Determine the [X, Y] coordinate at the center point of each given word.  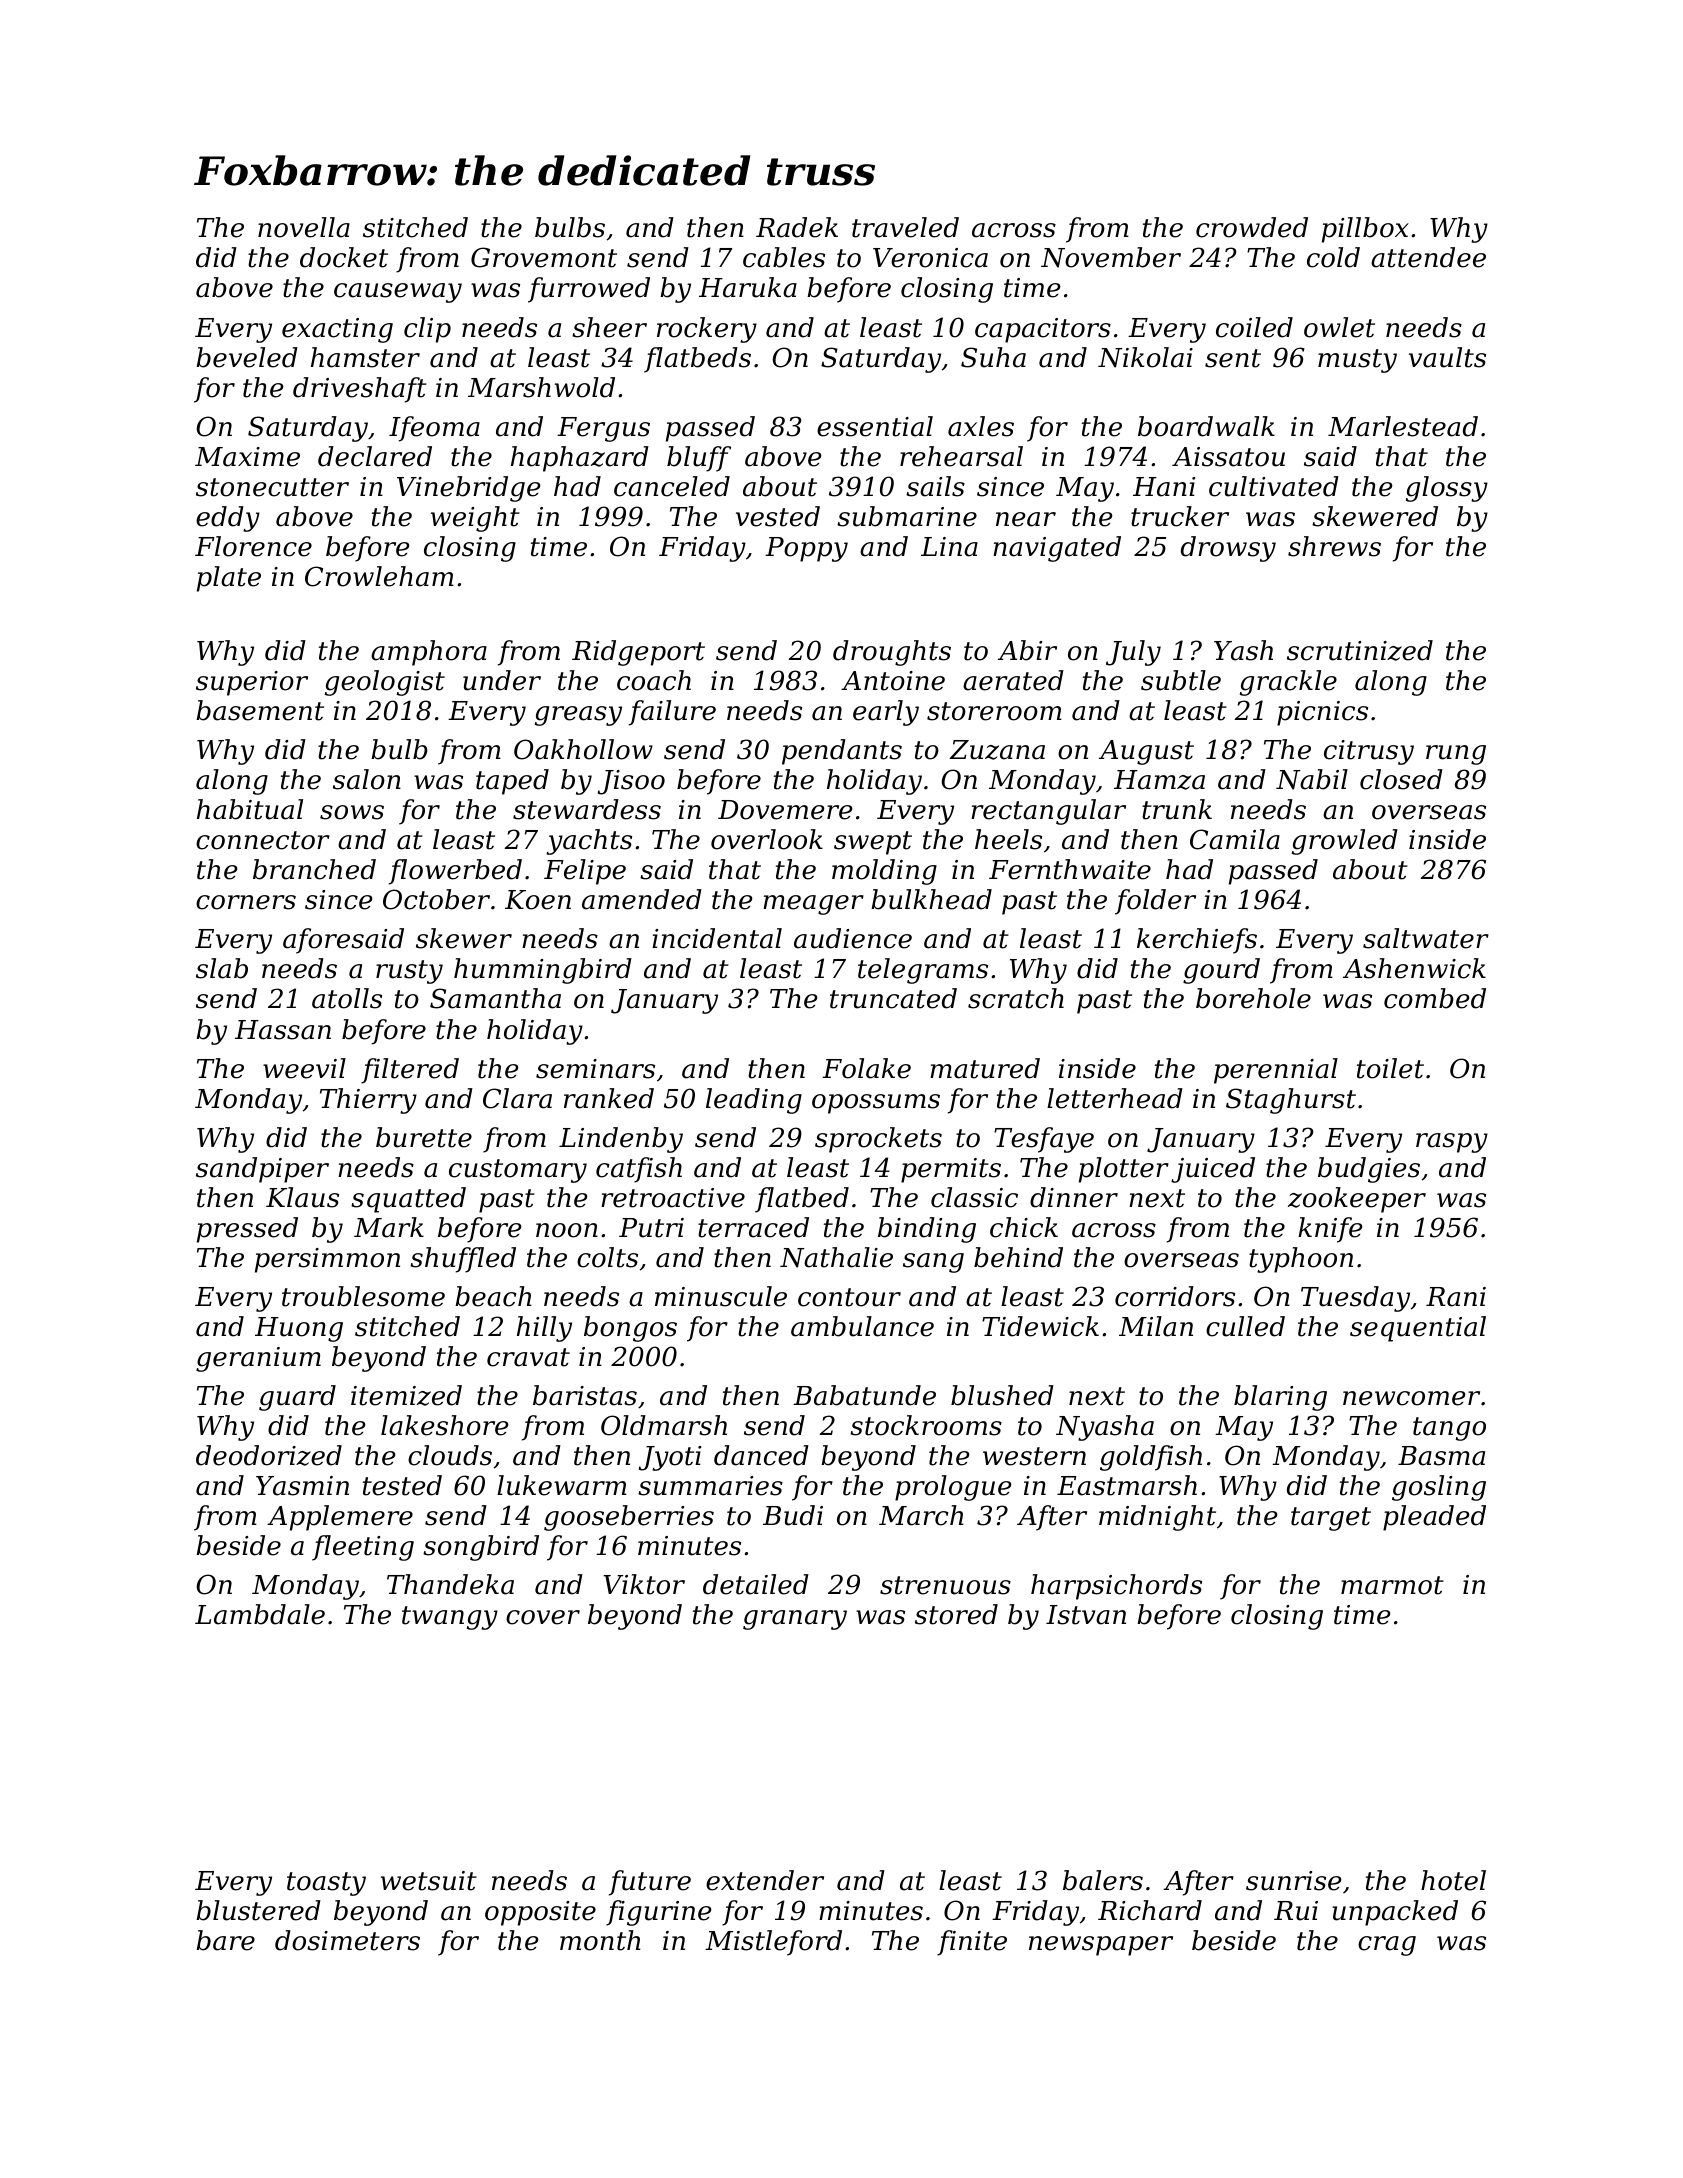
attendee [1428, 257]
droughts [892, 653]
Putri [651, 1228]
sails [935, 486]
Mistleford [773, 1943]
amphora [429, 653]
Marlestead [1403, 426]
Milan [1156, 1326]
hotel [1453, 1880]
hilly [544, 1329]
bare [225, 1940]
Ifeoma [434, 429]
